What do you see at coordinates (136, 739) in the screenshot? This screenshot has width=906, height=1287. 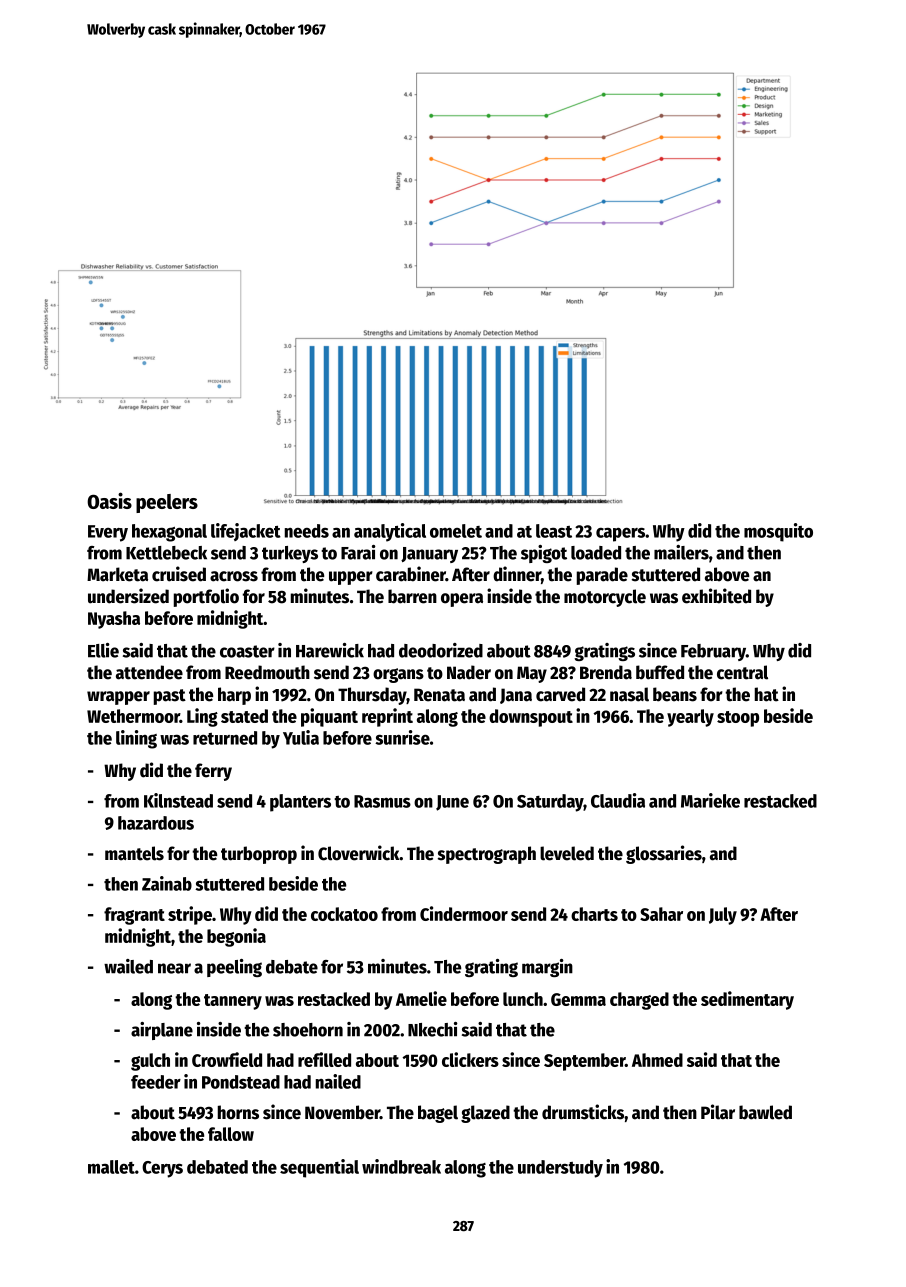 I see `lining` at bounding box center [136, 739].
